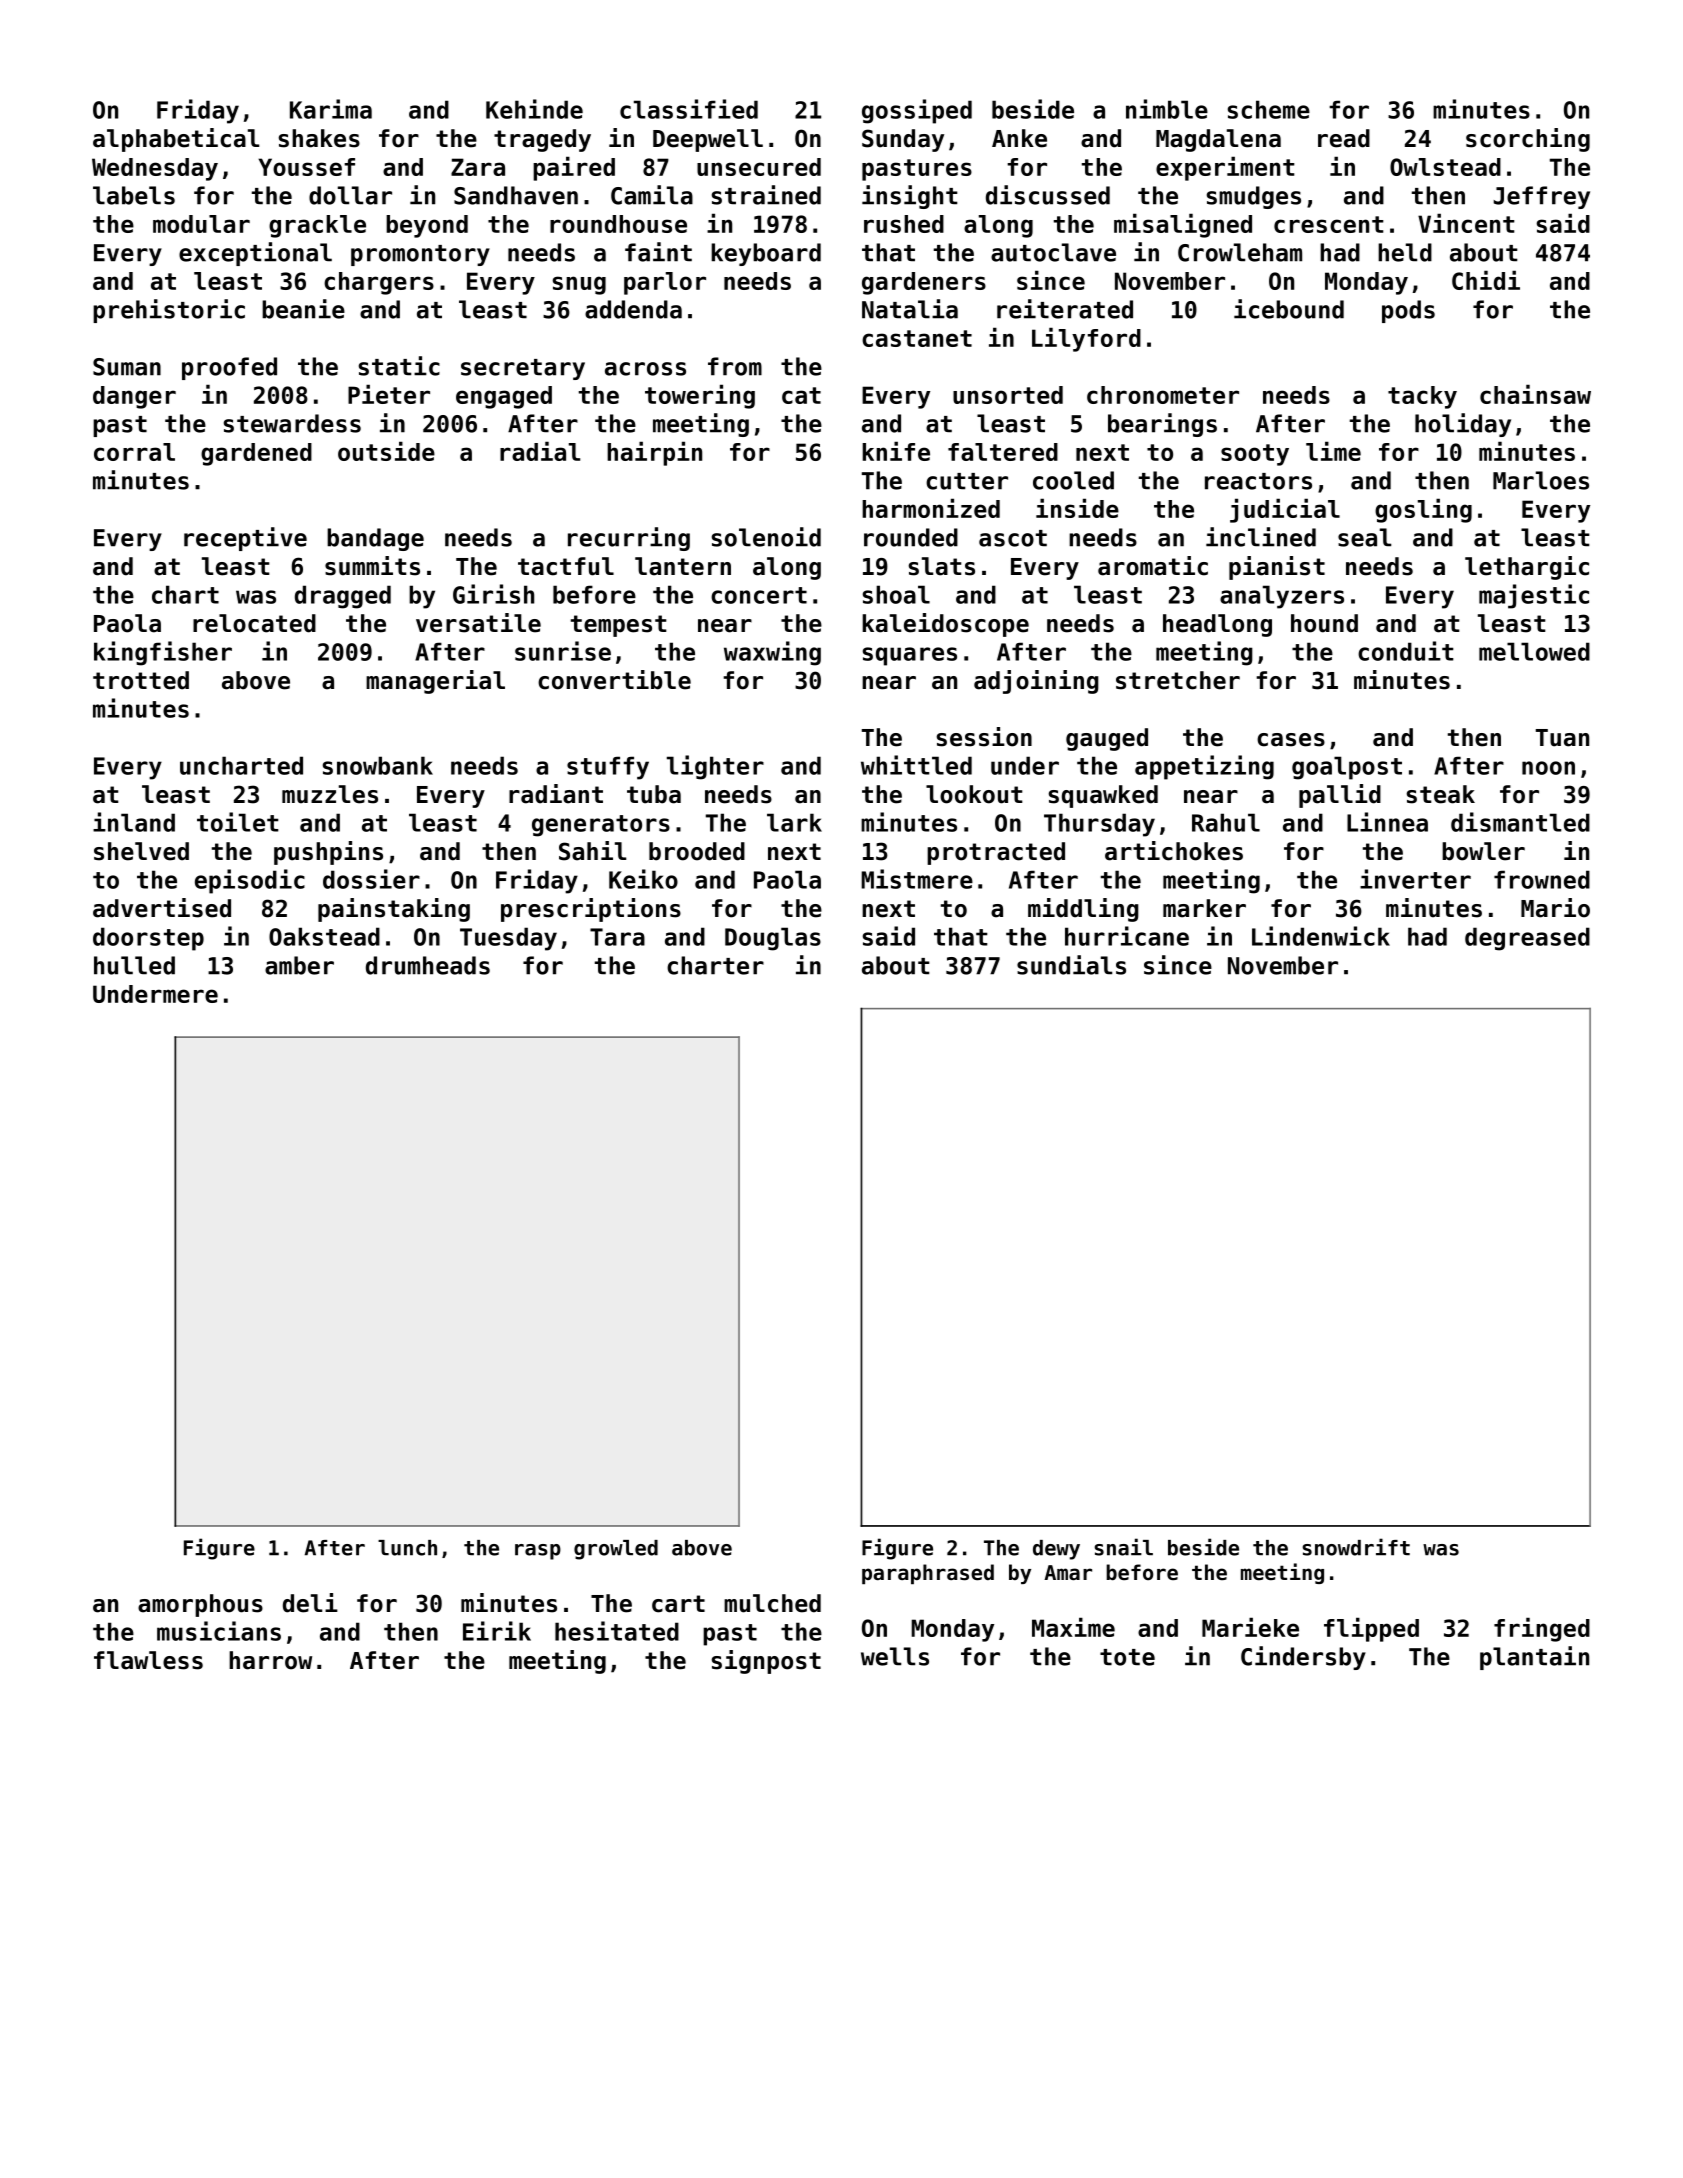 This screenshot has height=2178, width=1683. I want to click on aromatic, so click(1153, 566).
